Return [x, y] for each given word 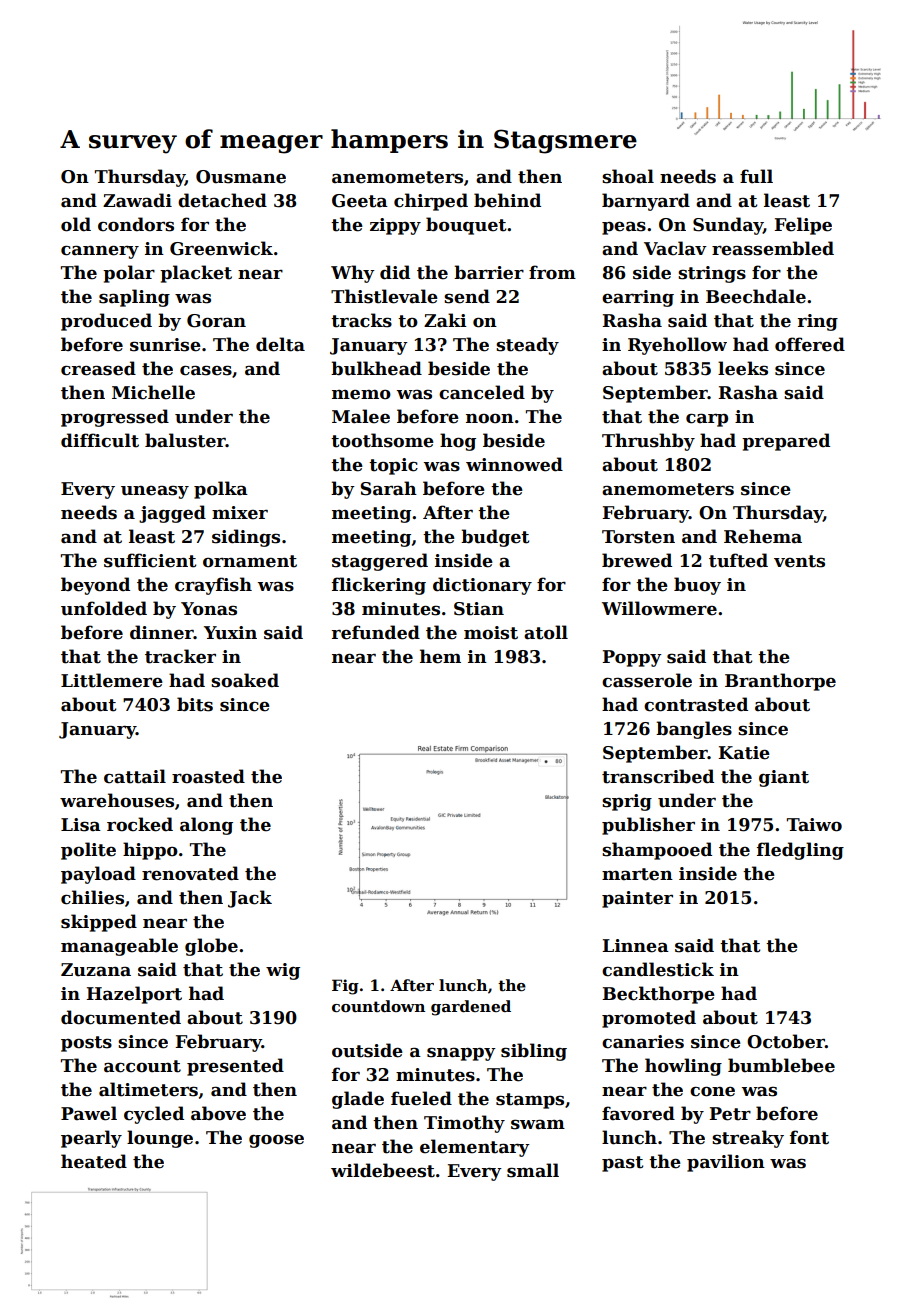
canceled [482, 392]
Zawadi [137, 200]
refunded [376, 632]
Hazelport [134, 995]
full [756, 176]
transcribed [658, 776]
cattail [135, 776]
